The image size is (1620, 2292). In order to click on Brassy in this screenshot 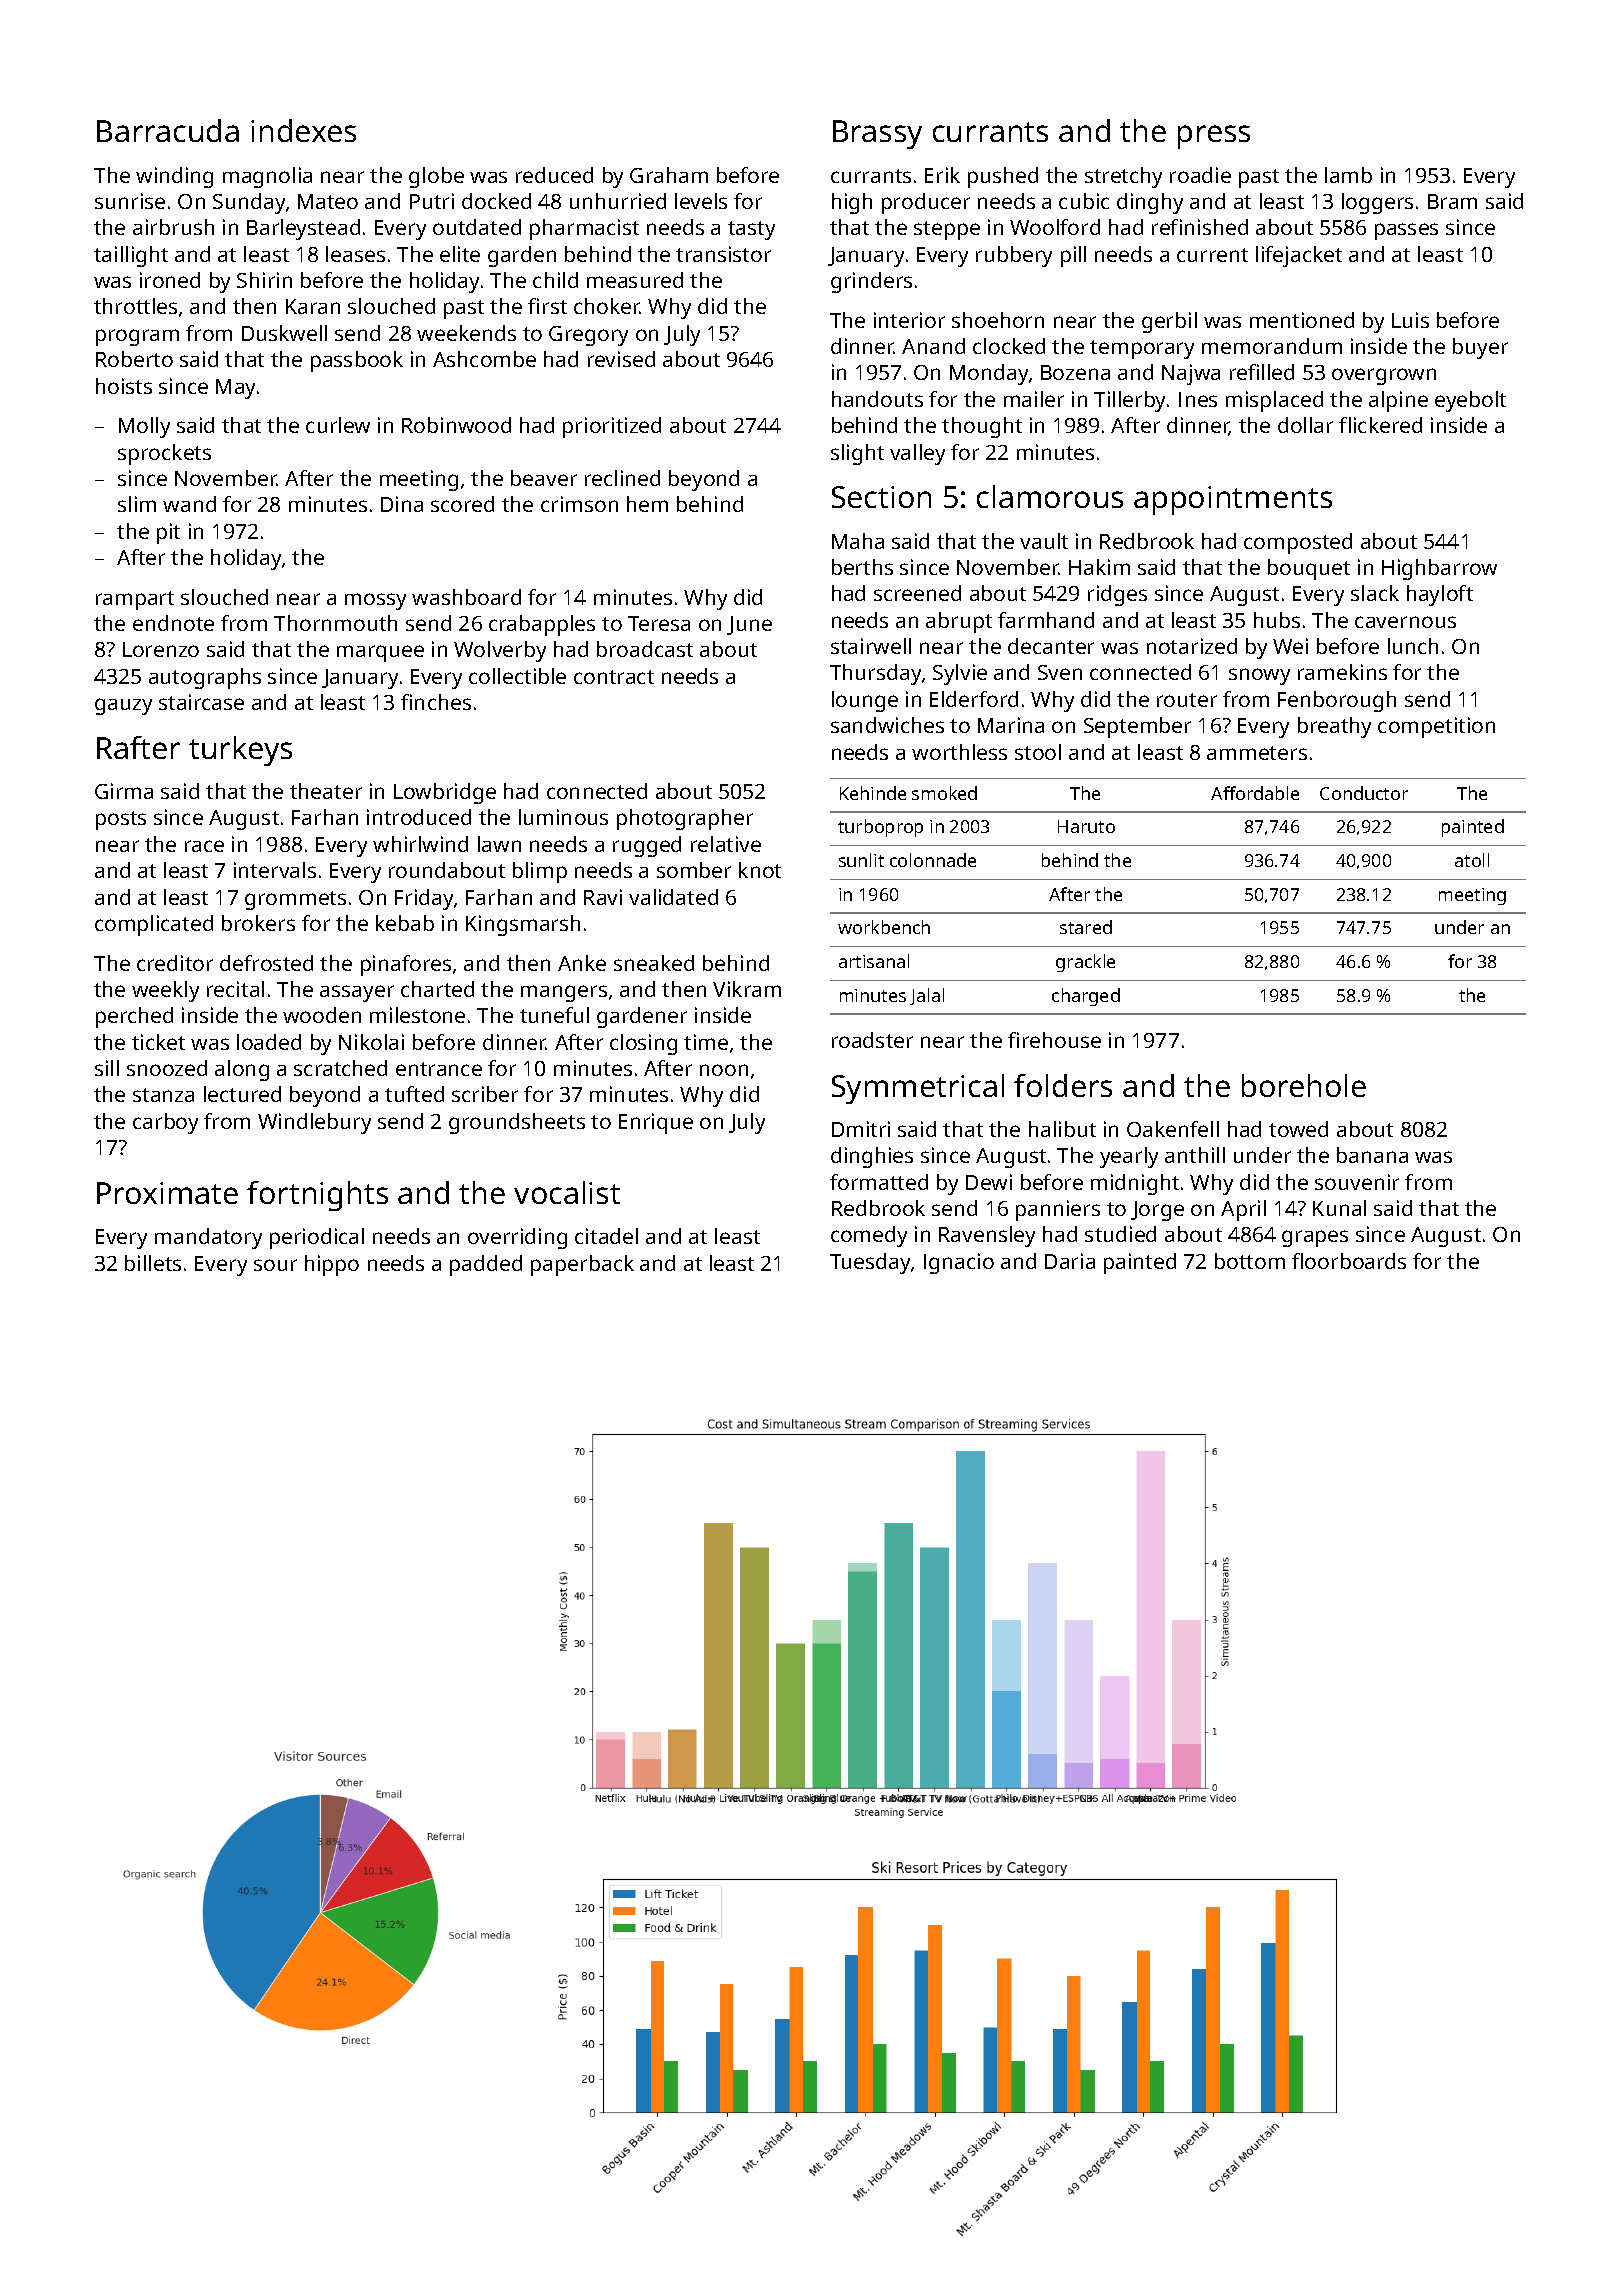, I will do `click(877, 134)`.
